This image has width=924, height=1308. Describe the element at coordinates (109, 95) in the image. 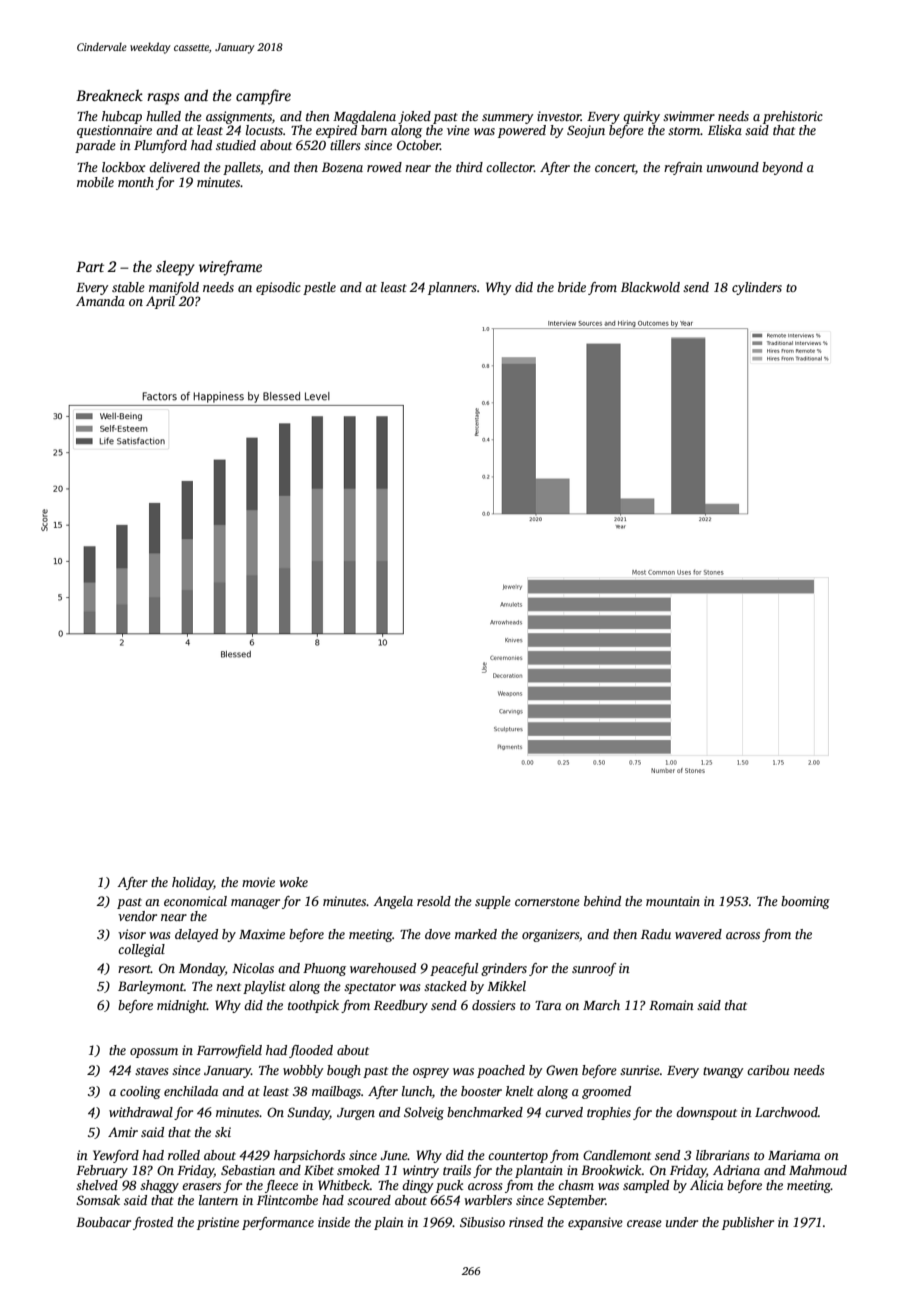

I see `Breakneck` at that location.
